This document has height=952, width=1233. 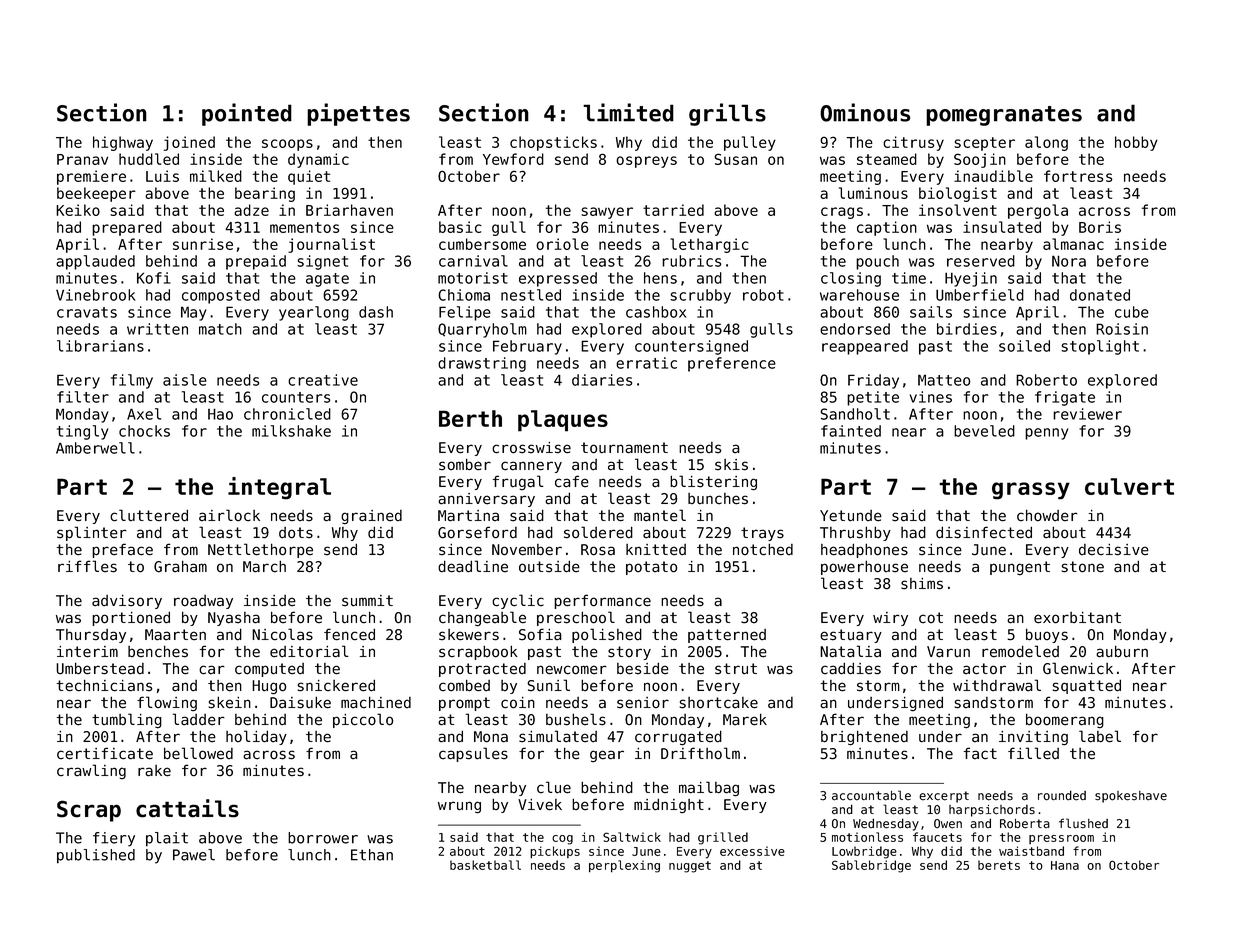 What do you see at coordinates (473, 261) in the document?
I see `carnival` at bounding box center [473, 261].
